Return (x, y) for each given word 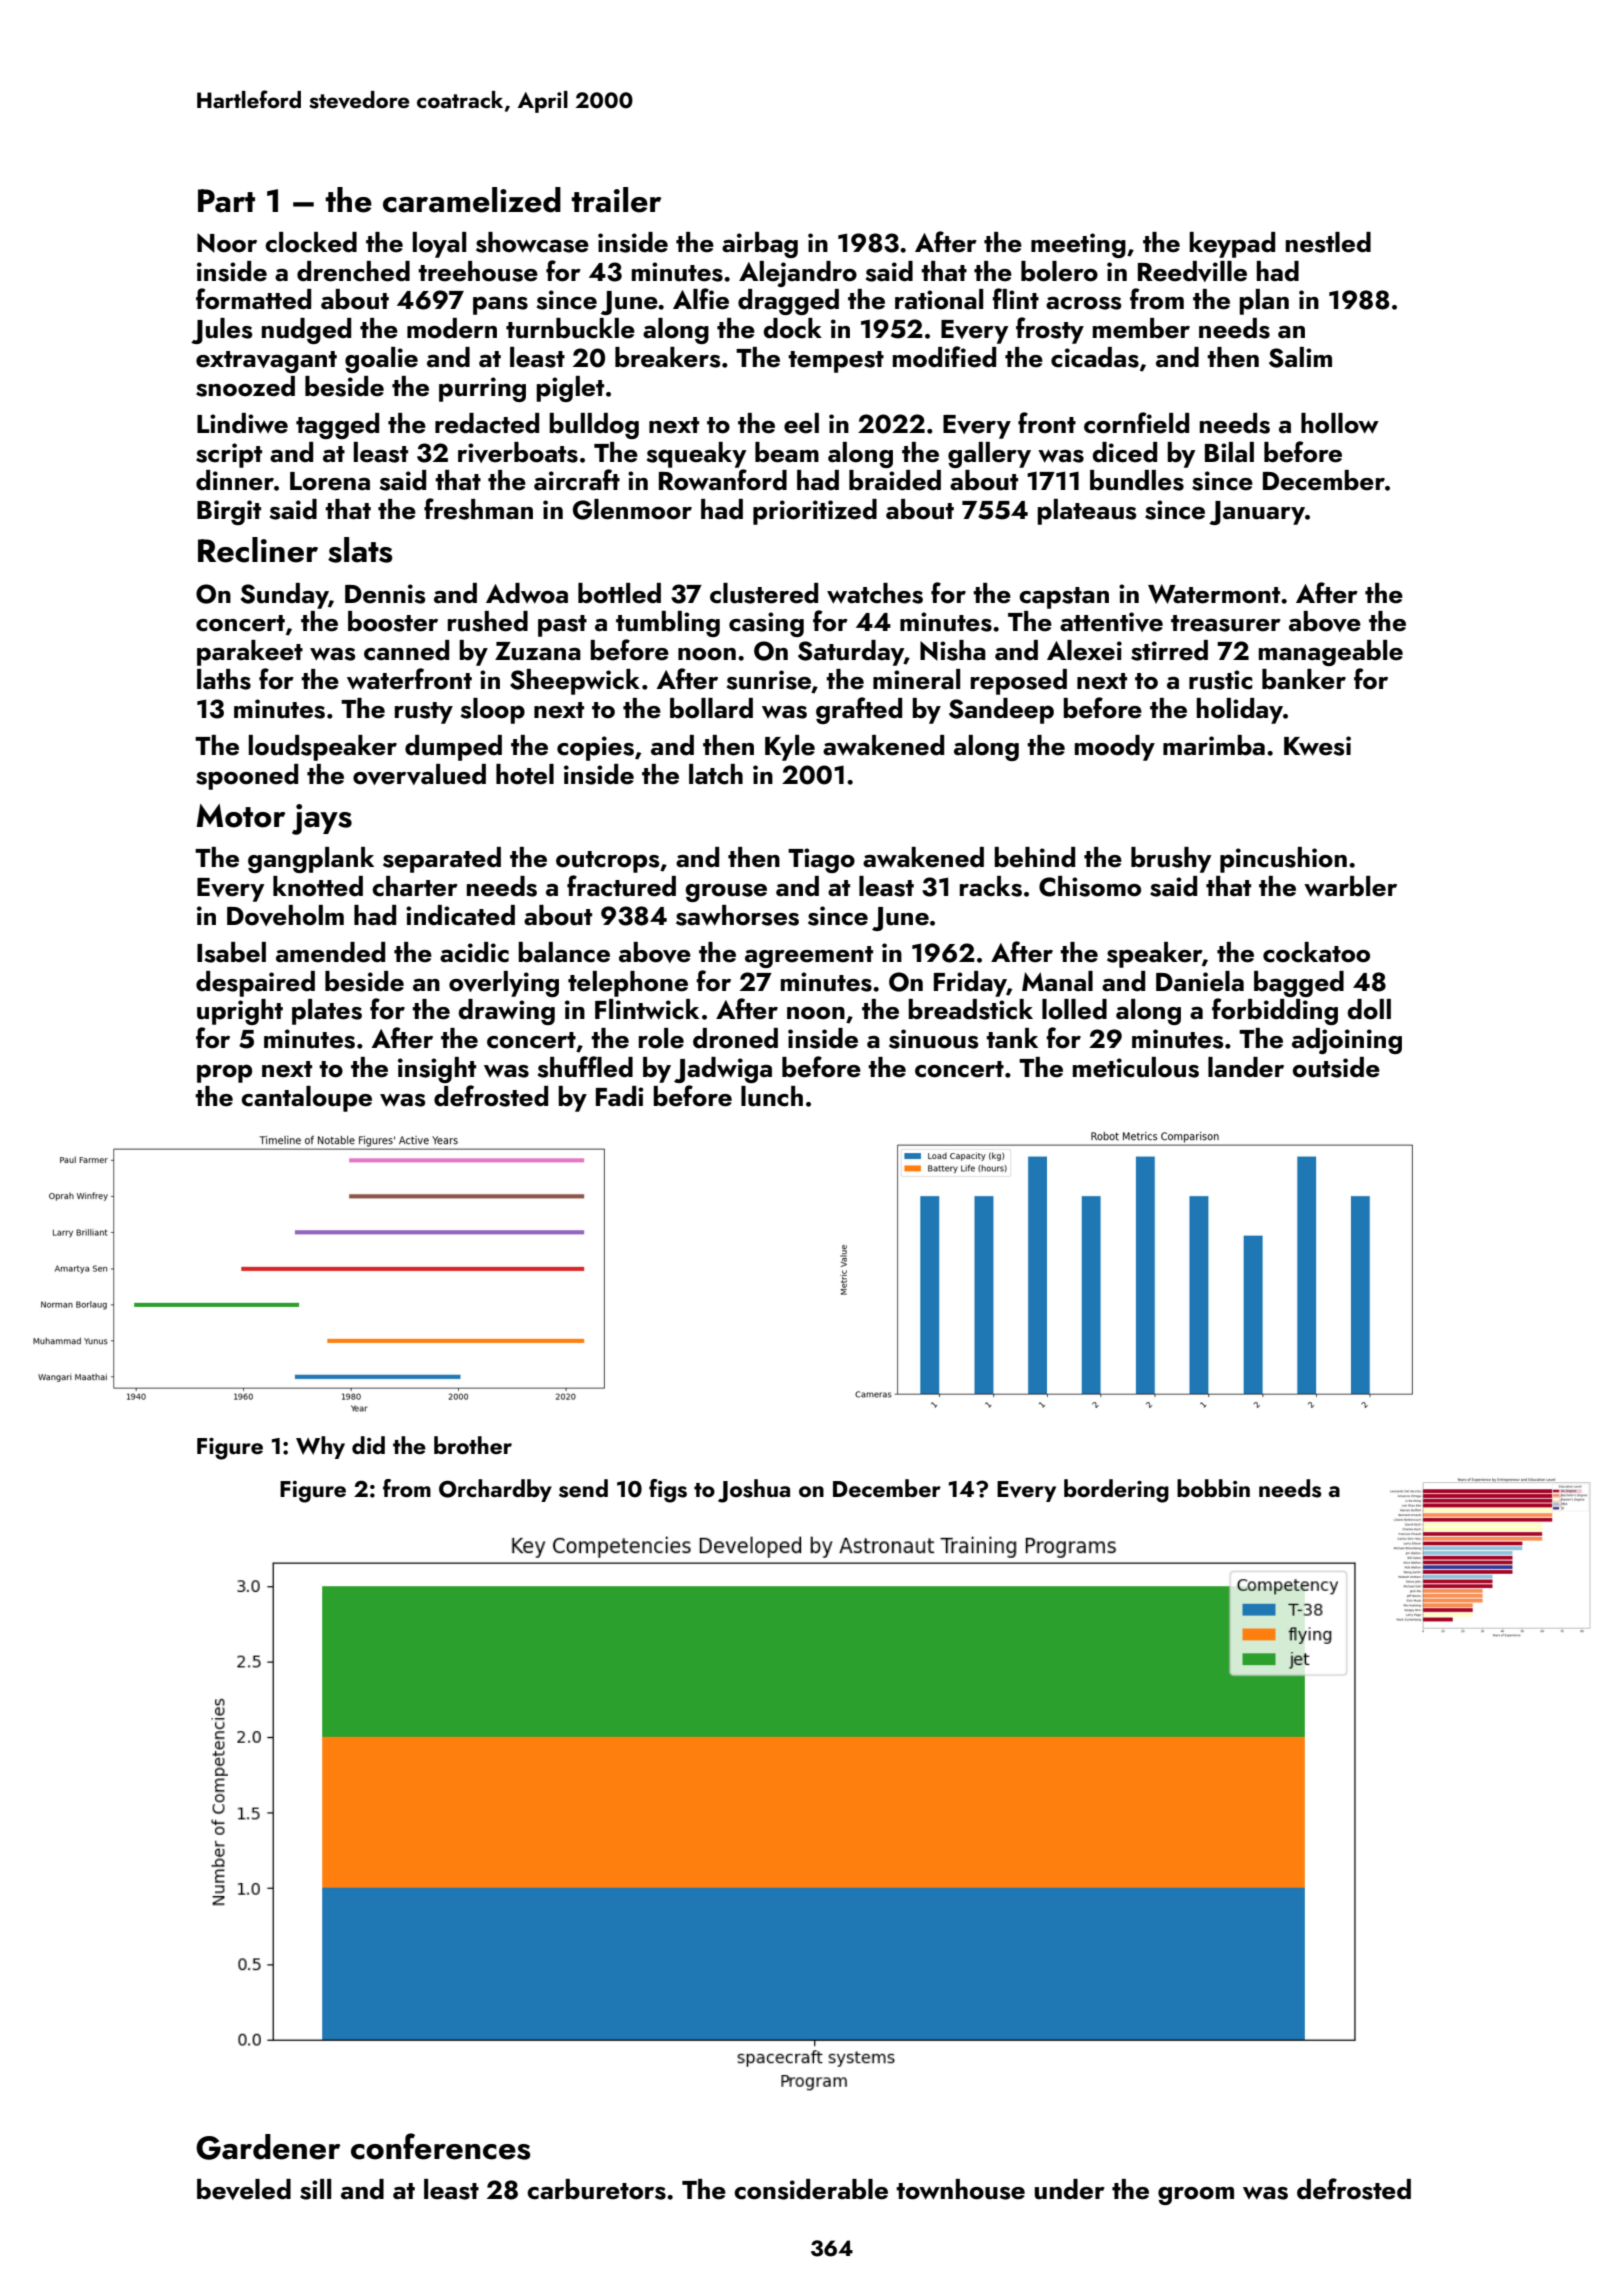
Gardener (268, 2147)
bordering (1116, 1491)
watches (875, 593)
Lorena (330, 481)
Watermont (1214, 594)
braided (895, 480)
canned (406, 650)
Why (320, 1447)
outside (1336, 1067)
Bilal (1229, 452)
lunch (772, 1096)
